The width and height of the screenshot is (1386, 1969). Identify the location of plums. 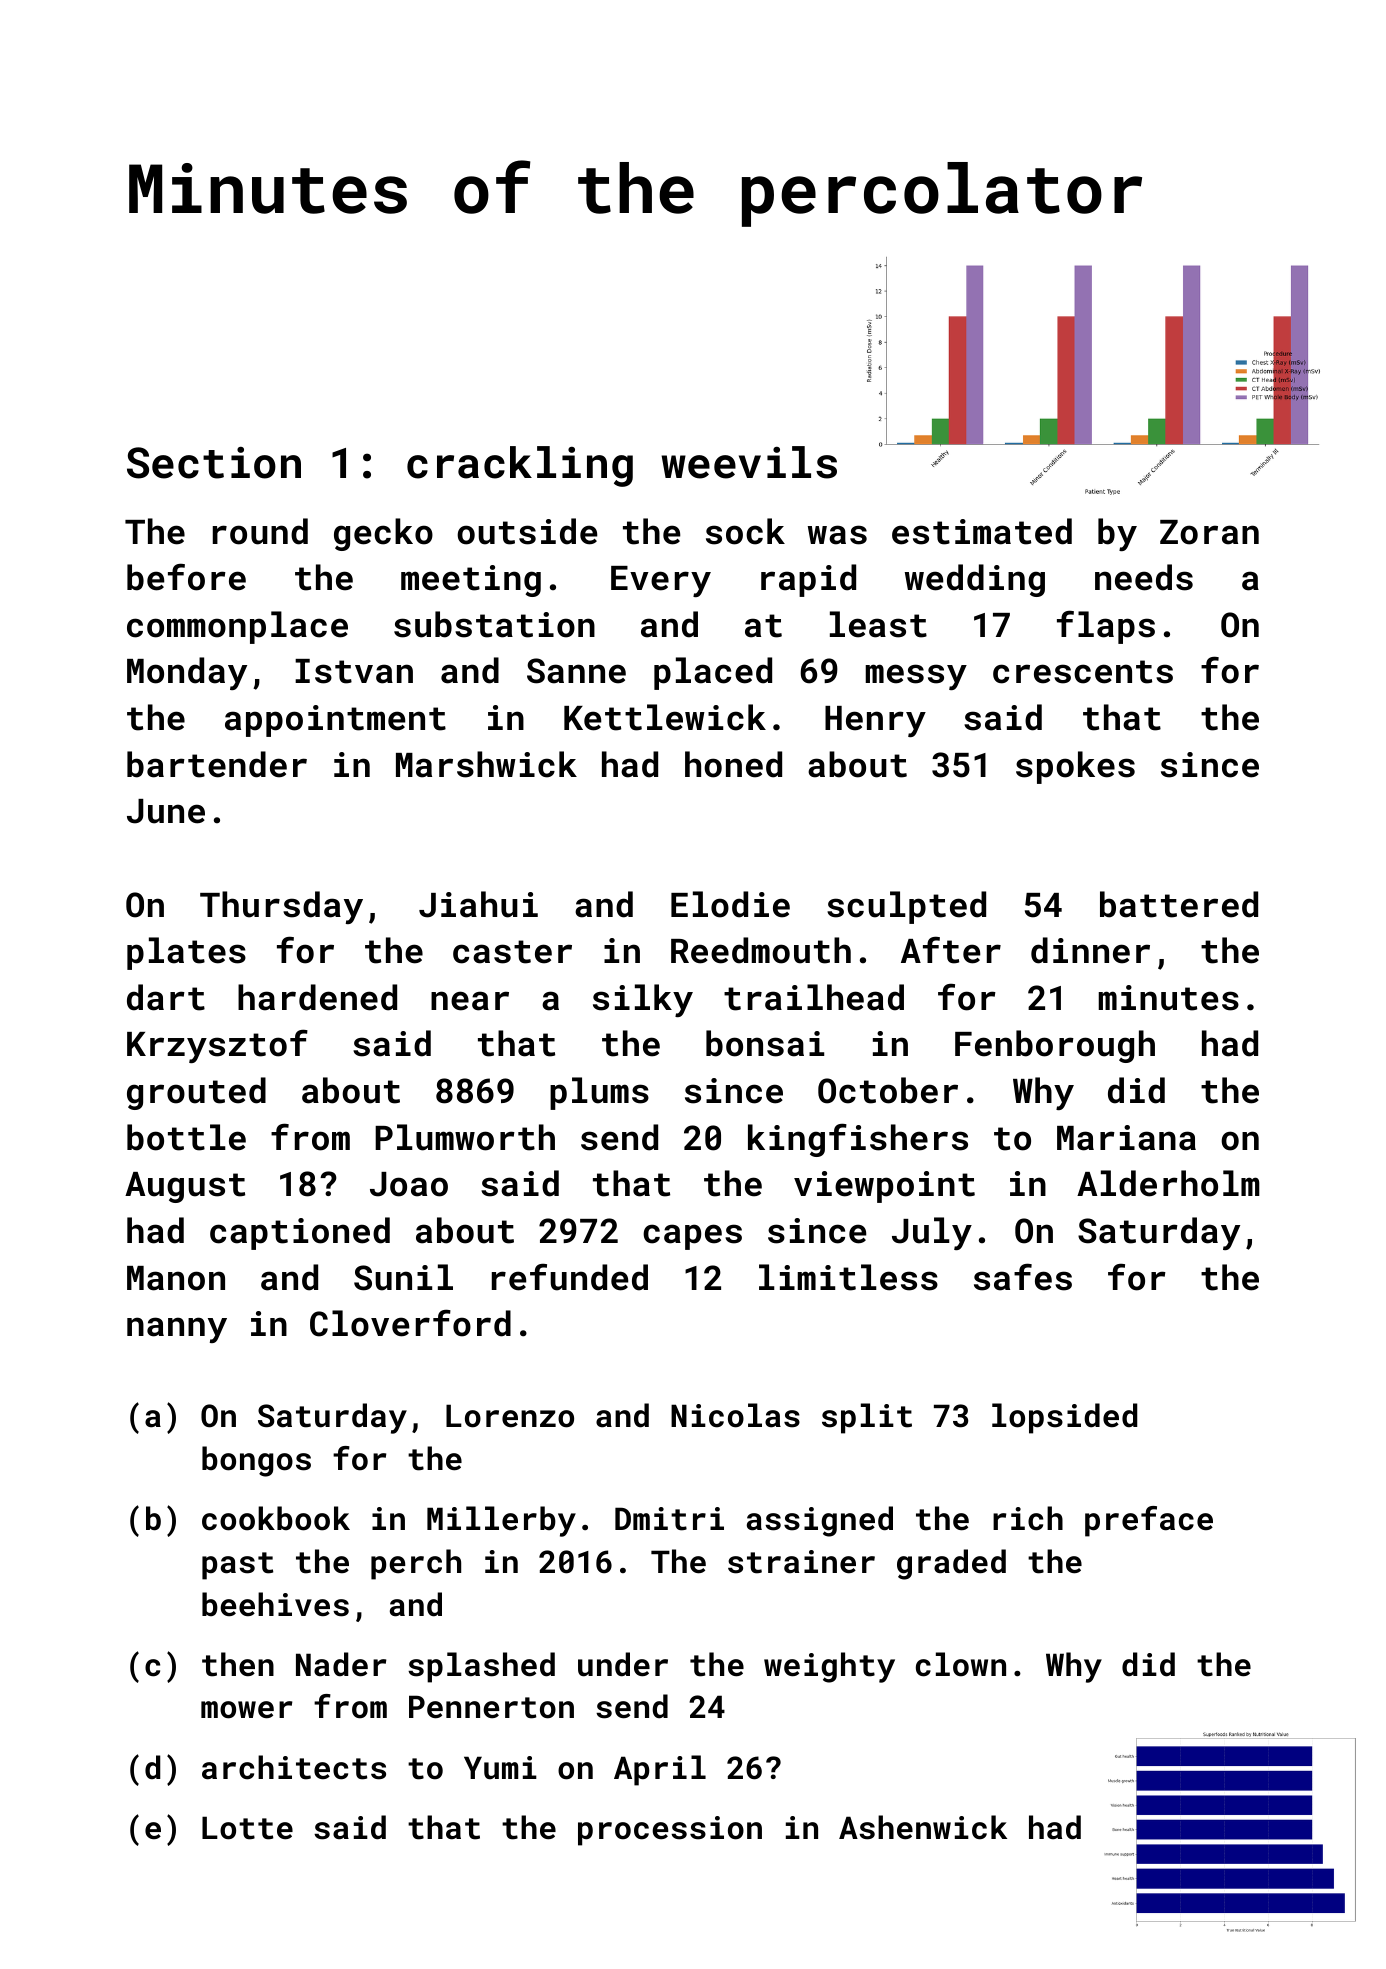
(599, 1093).
